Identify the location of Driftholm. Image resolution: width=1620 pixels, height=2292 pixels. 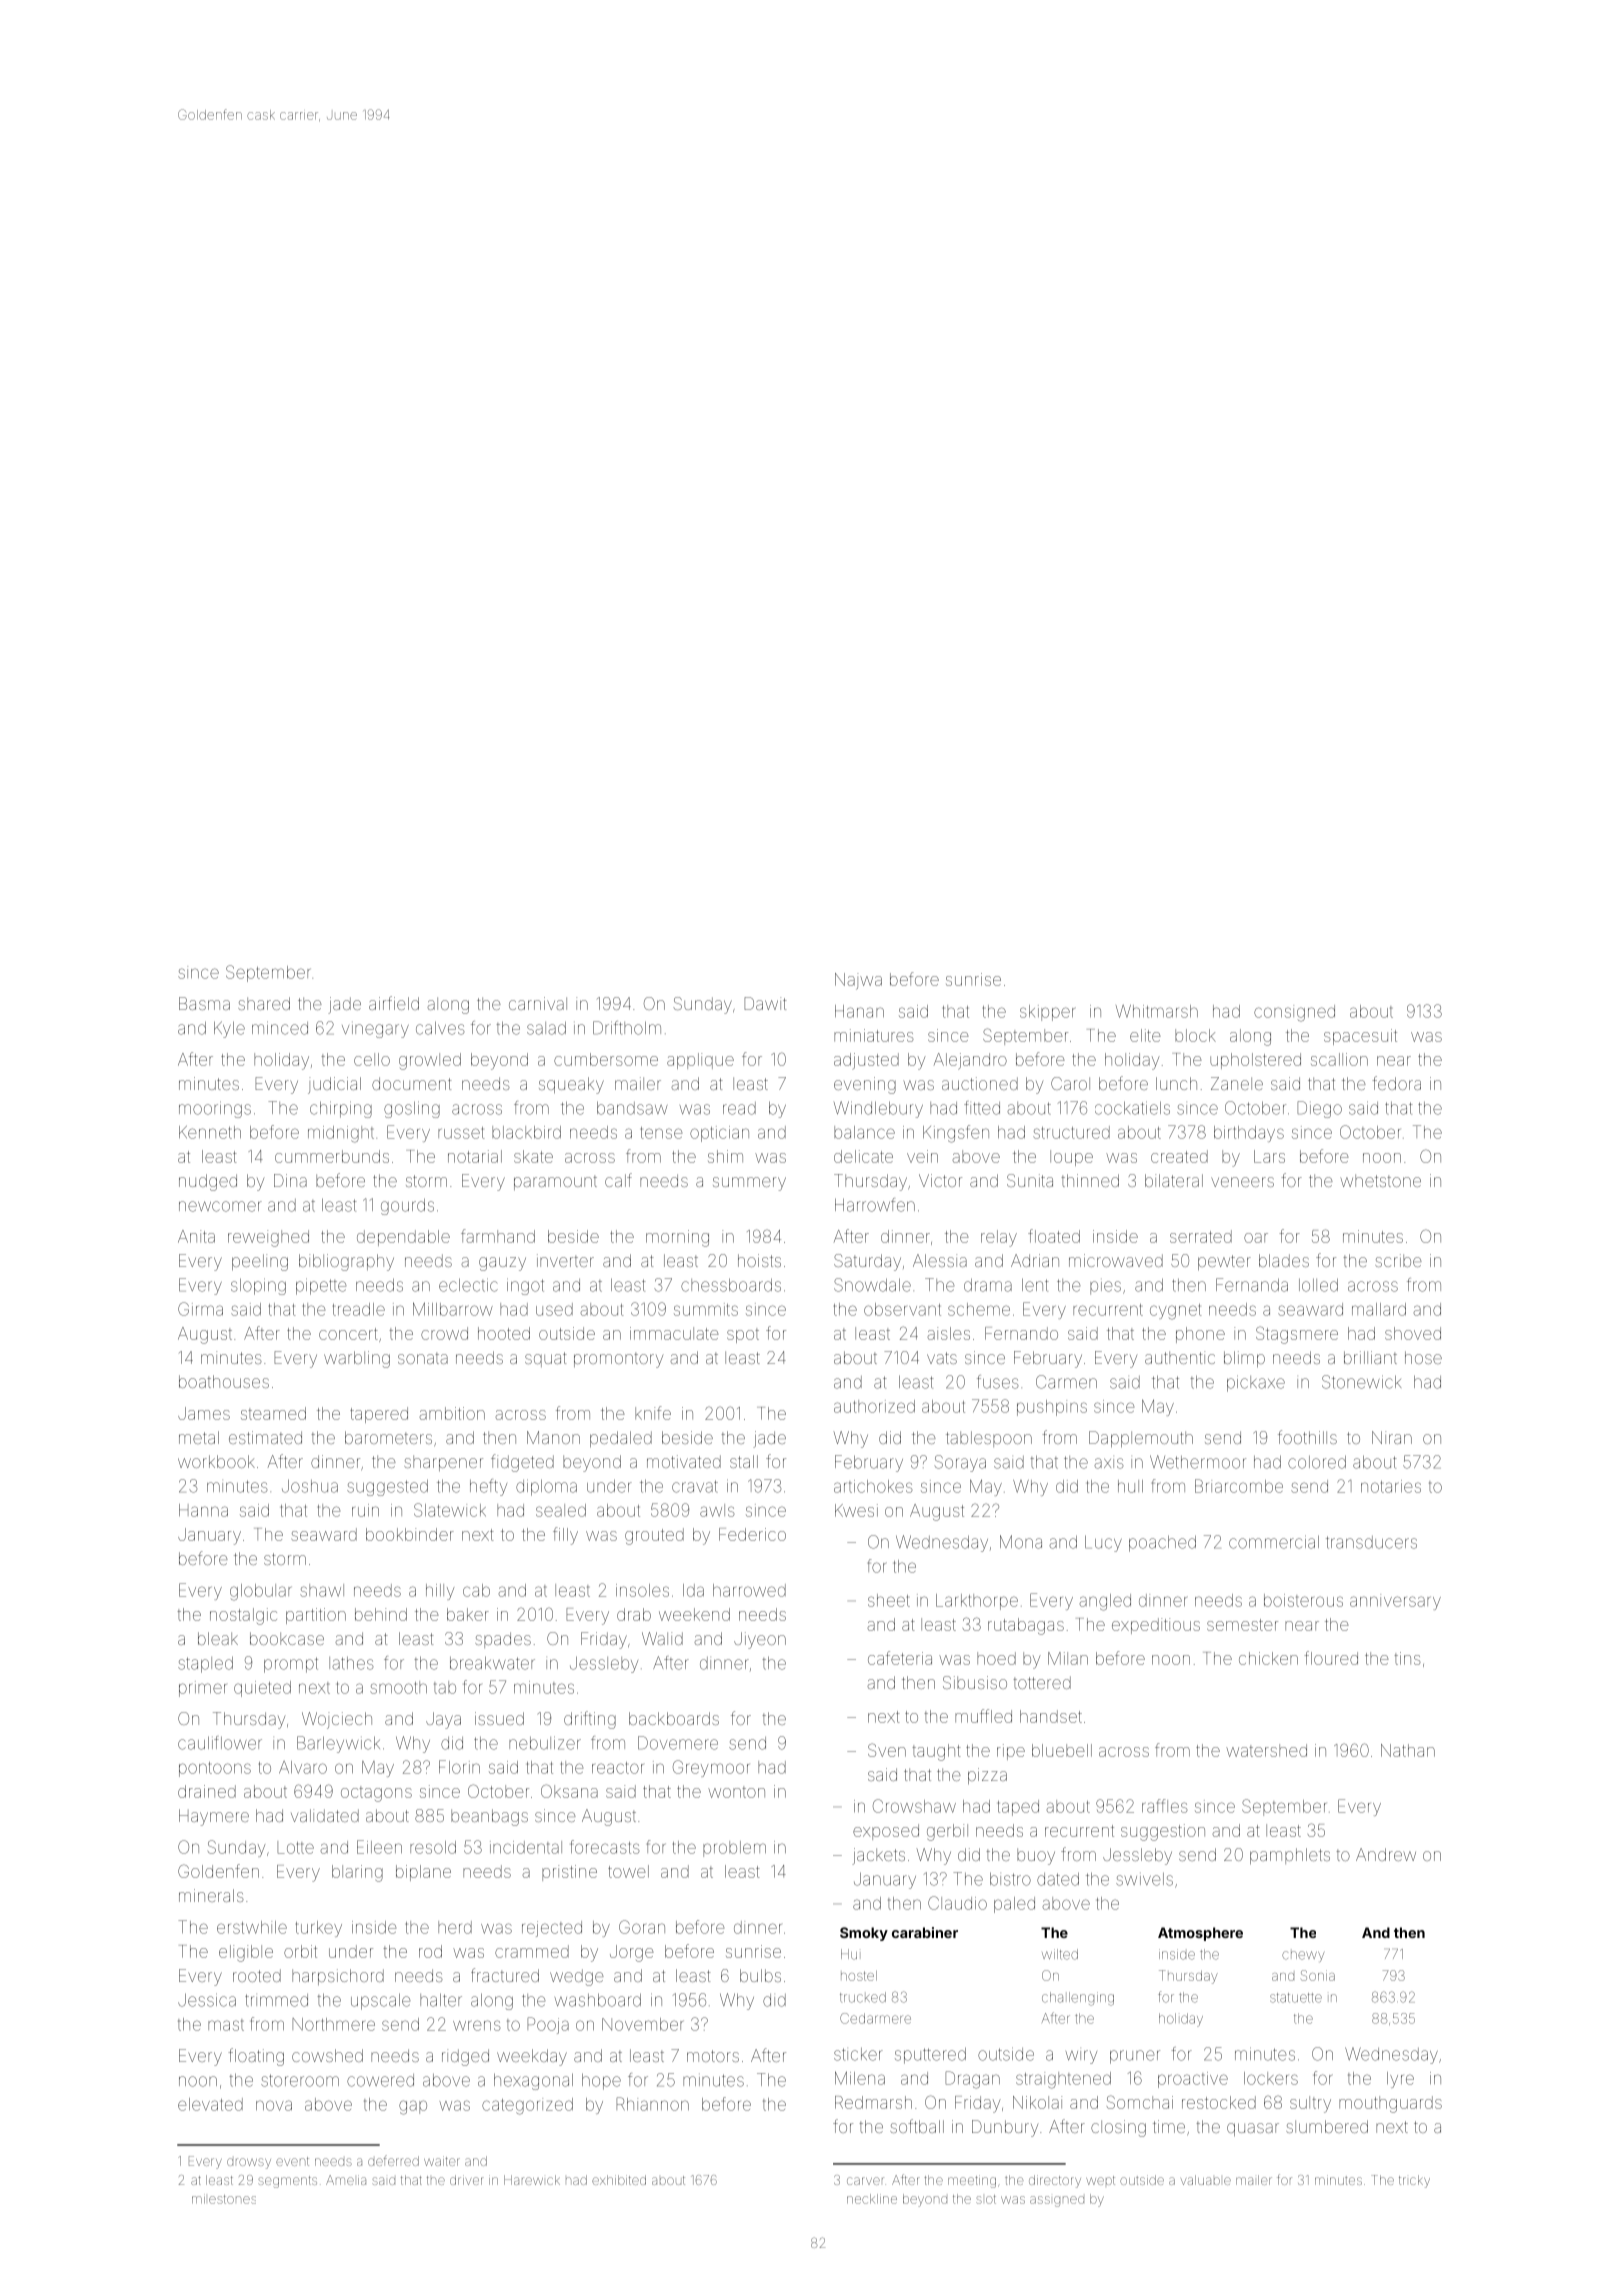
(627, 1028).
